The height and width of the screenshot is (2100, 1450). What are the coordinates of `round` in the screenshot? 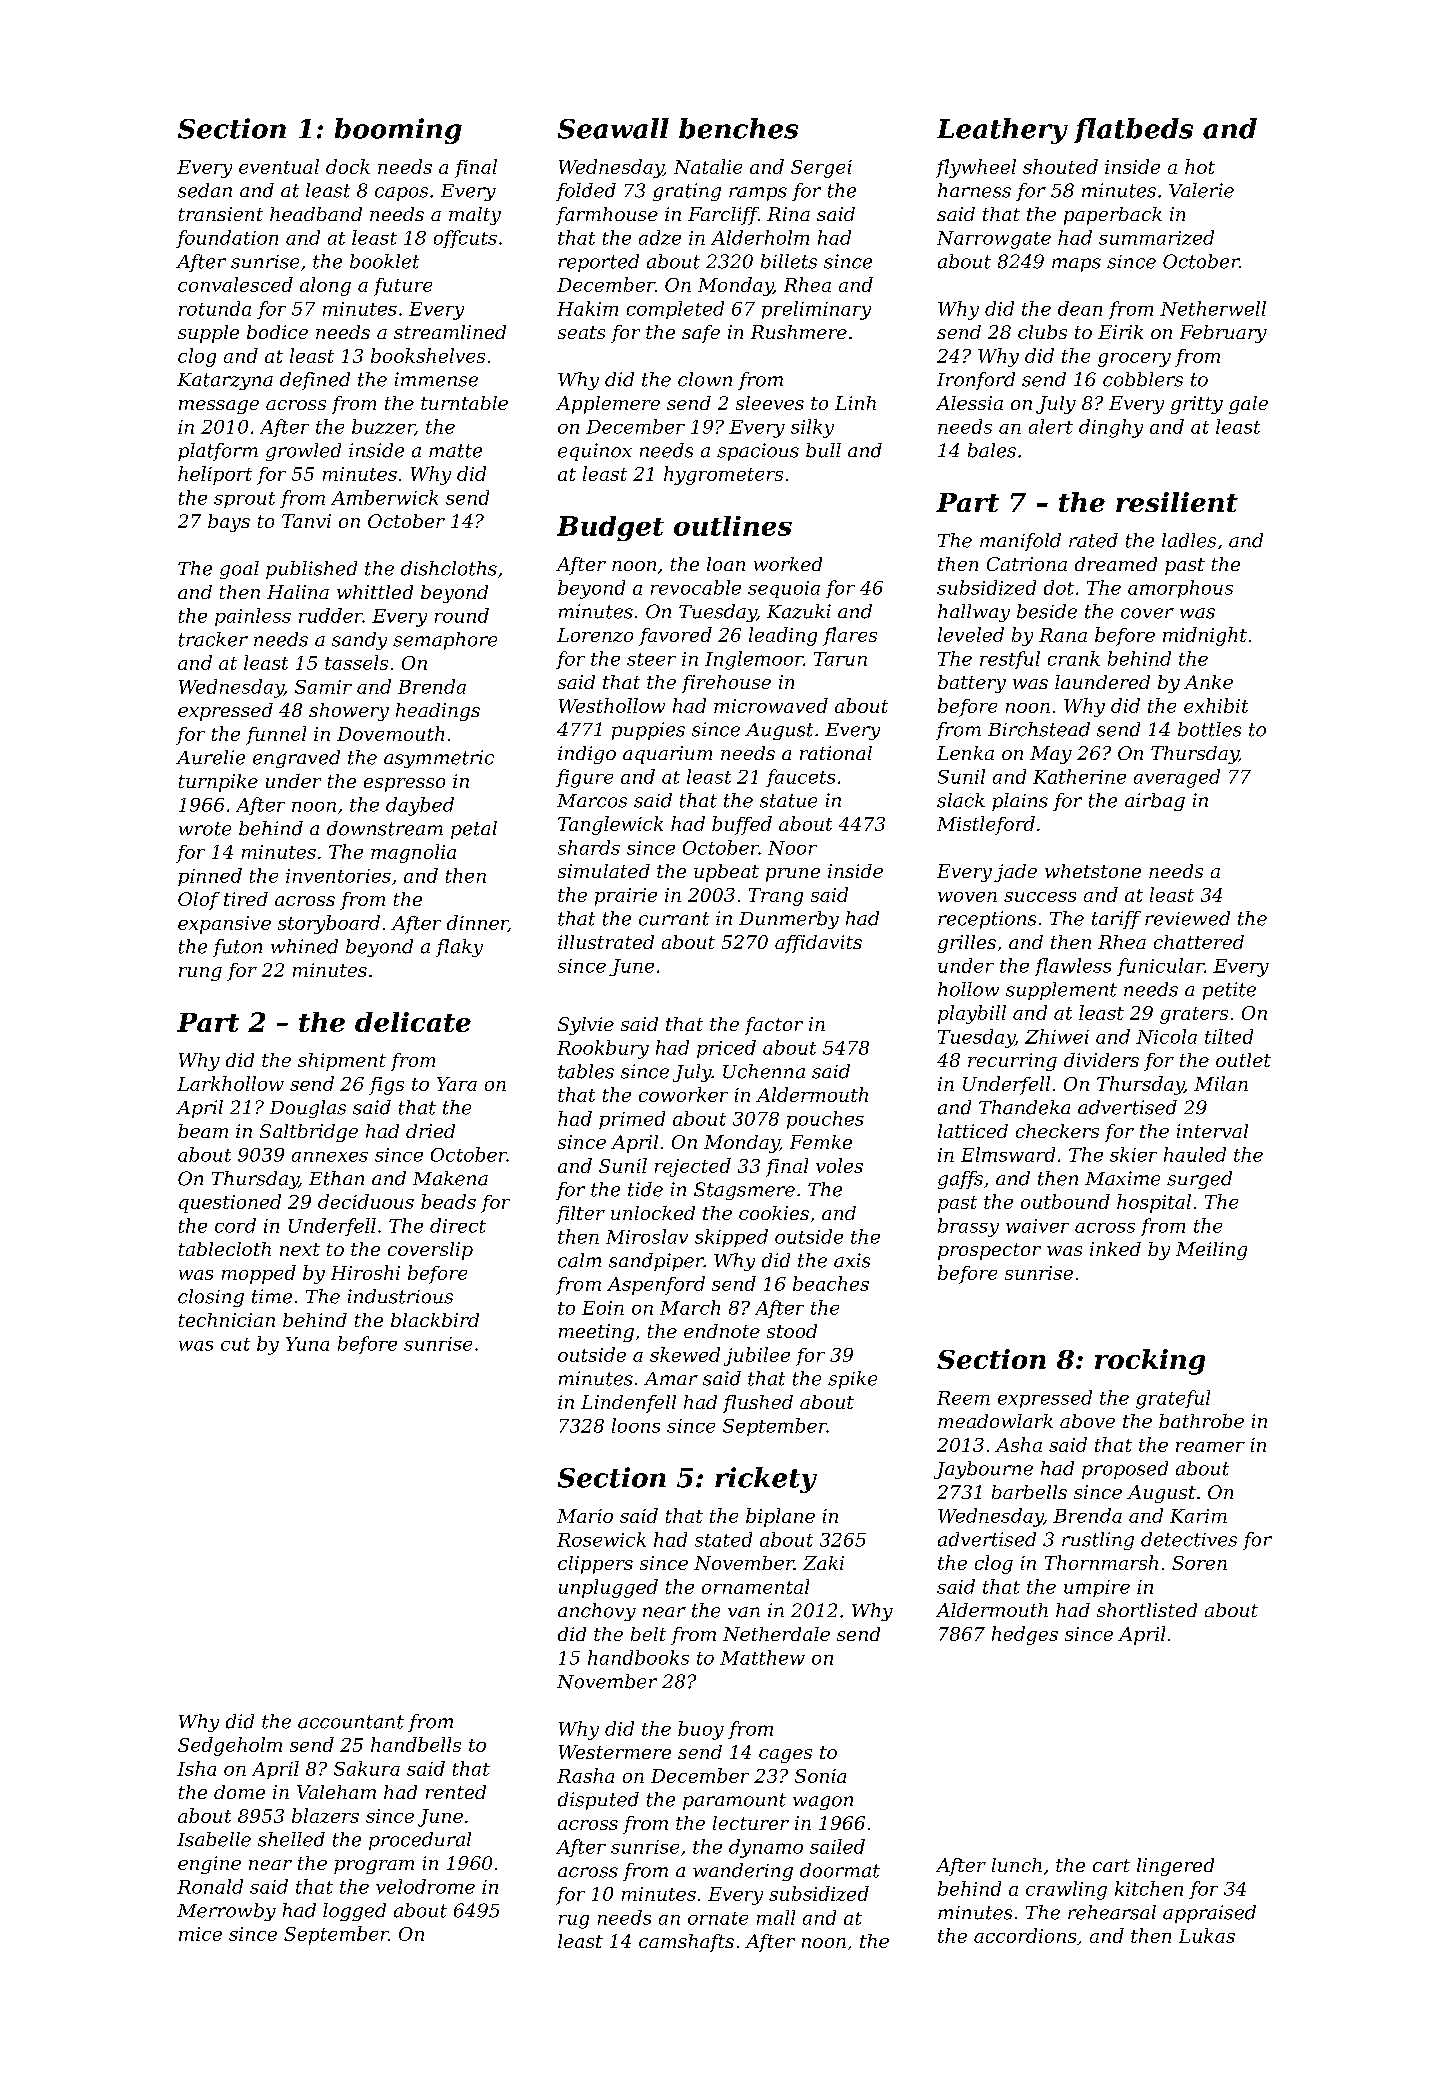 It's located at (462, 615).
